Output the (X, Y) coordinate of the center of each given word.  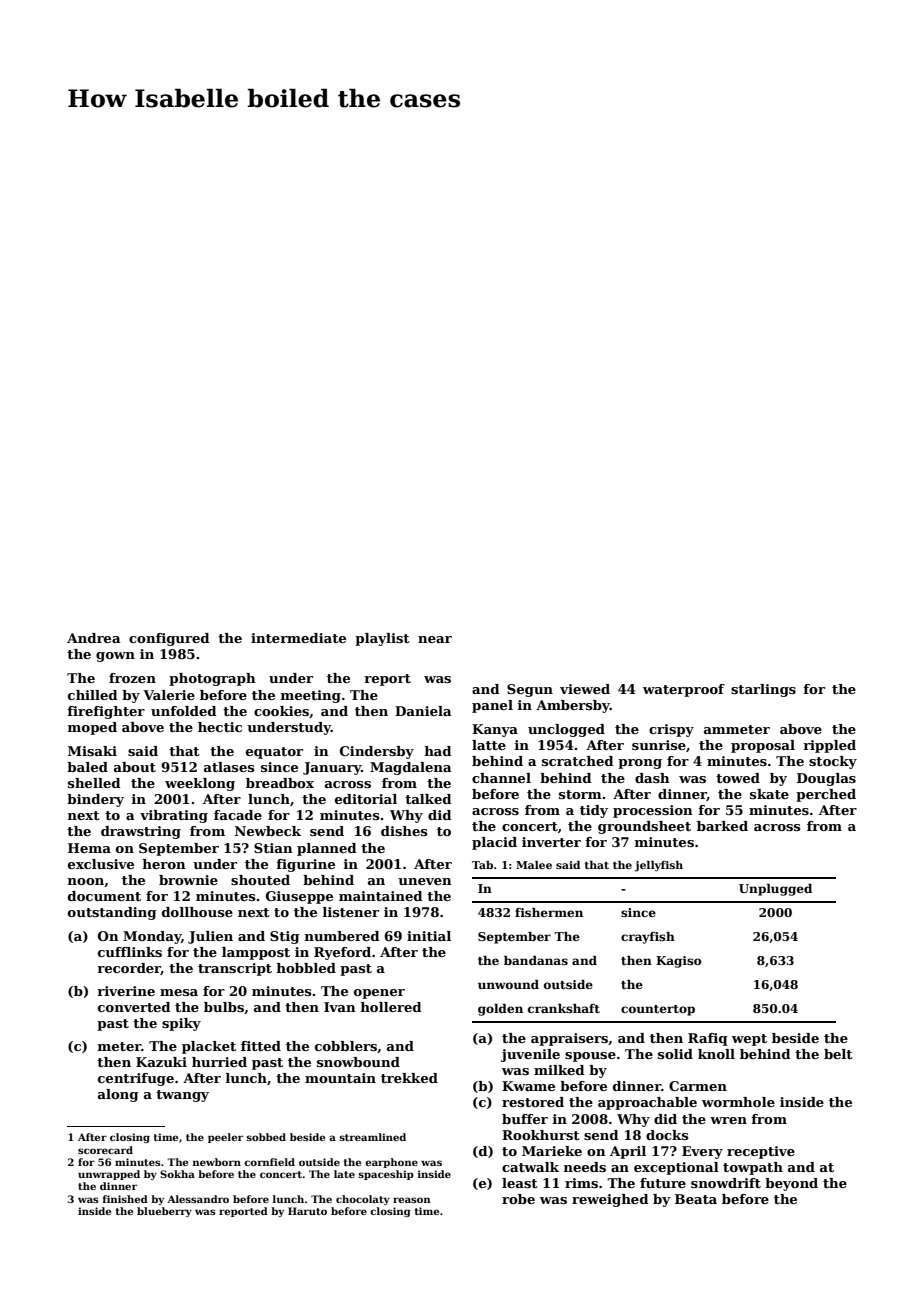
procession (653, 811)
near (435, 639)
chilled (93, 695)
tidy (594, 811)
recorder (129, 969)
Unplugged (775, 890)
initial (429, 936)
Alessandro (198, 1199)
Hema (89, 848)
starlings (763, 690)
